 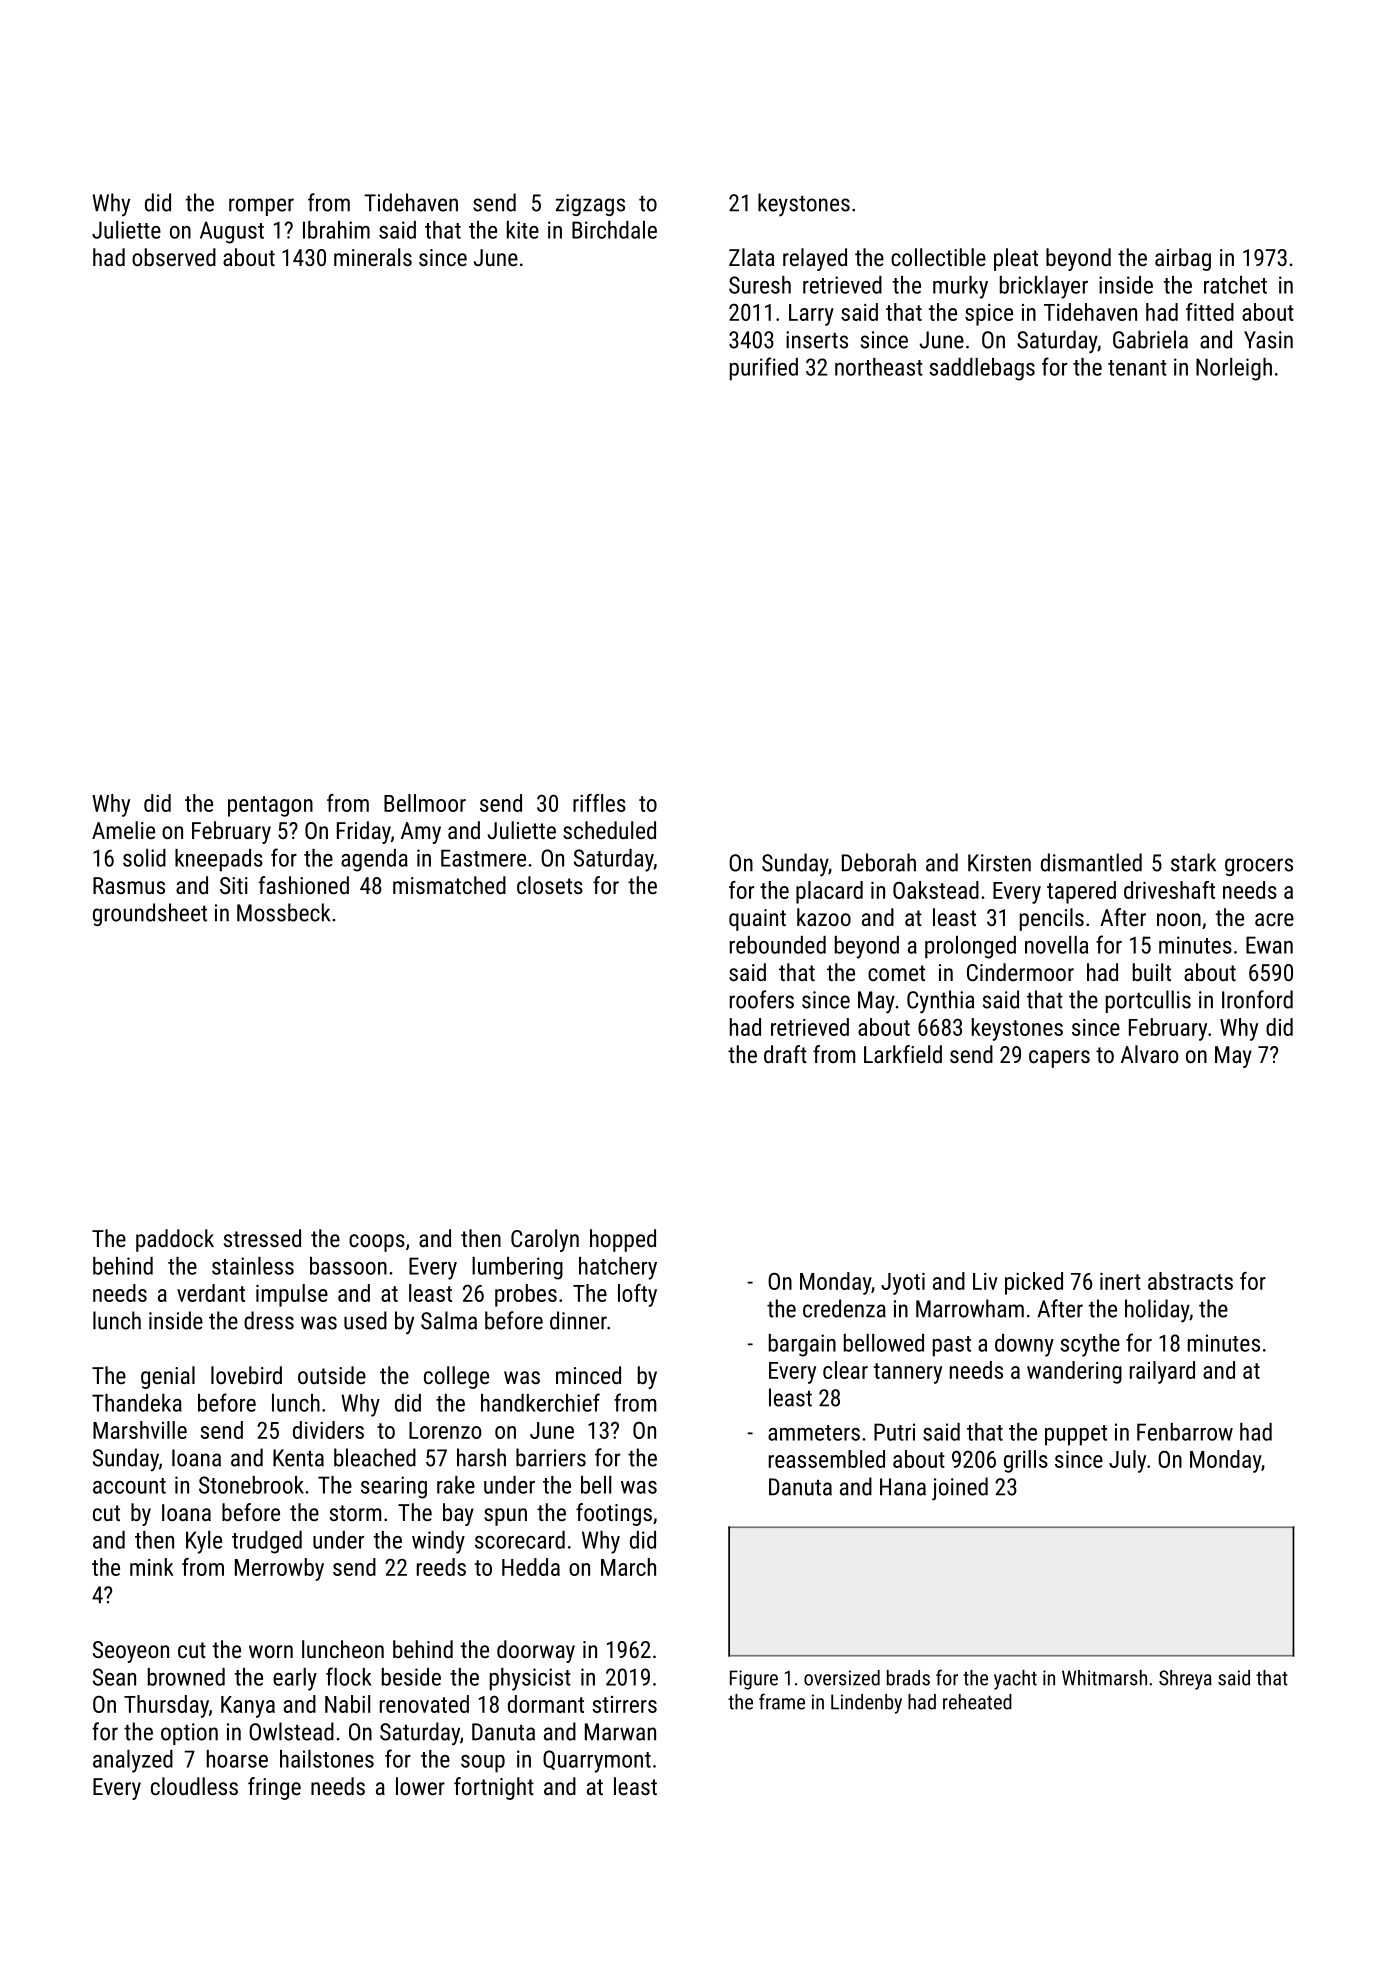 What do you see at coordinates (590, 205) in the screenshot?
I see `zigzags` at bounding box center [590, 205].
